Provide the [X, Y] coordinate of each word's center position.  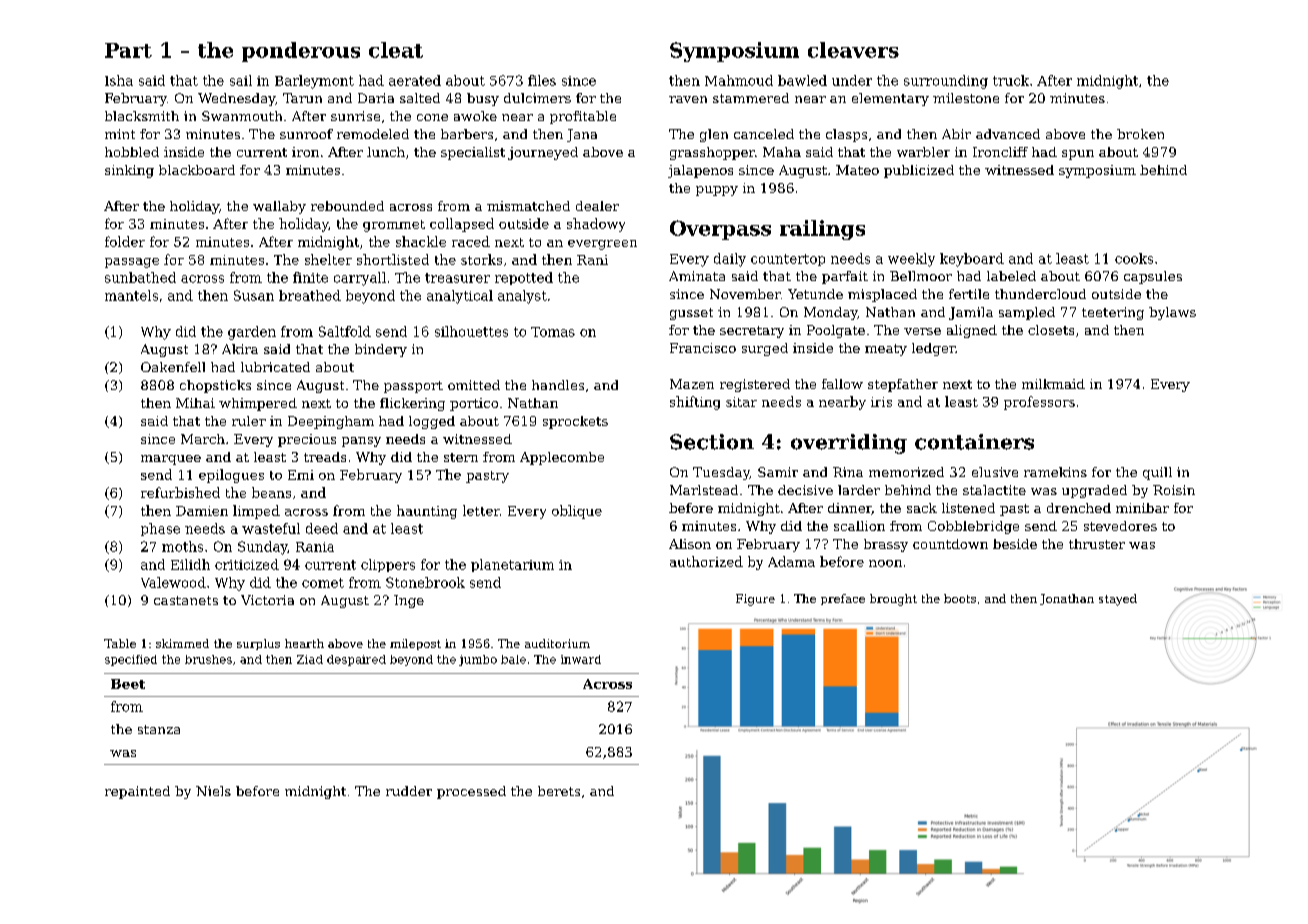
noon [885, 563]
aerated [415, 80]
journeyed [543, 153]
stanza [159, 729]
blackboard [197, 170]
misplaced [882, 295]
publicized [919, 171]
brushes [208, 659]
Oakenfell [173, 367]
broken [1140, 134]
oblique [577, 512]
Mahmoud [739, 80]
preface [843, 599]
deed [322, 528]
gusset [691, 314]
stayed [1118, 600]
